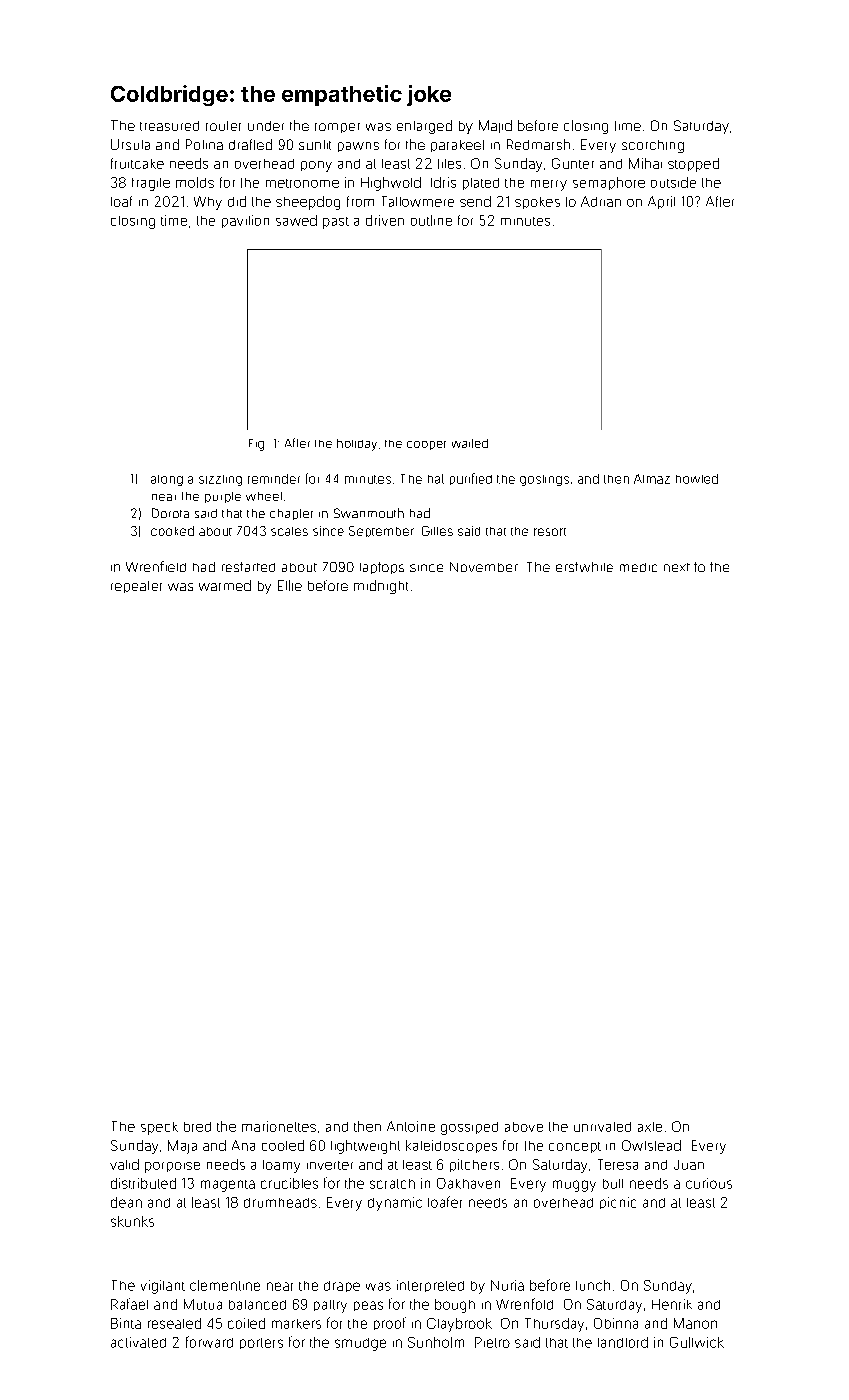 The image size is (849, 1400). What do you see at coordinates (697, 1342) in the screenshot?
I see `Gullwick` at bounding box center [697, 1342].
